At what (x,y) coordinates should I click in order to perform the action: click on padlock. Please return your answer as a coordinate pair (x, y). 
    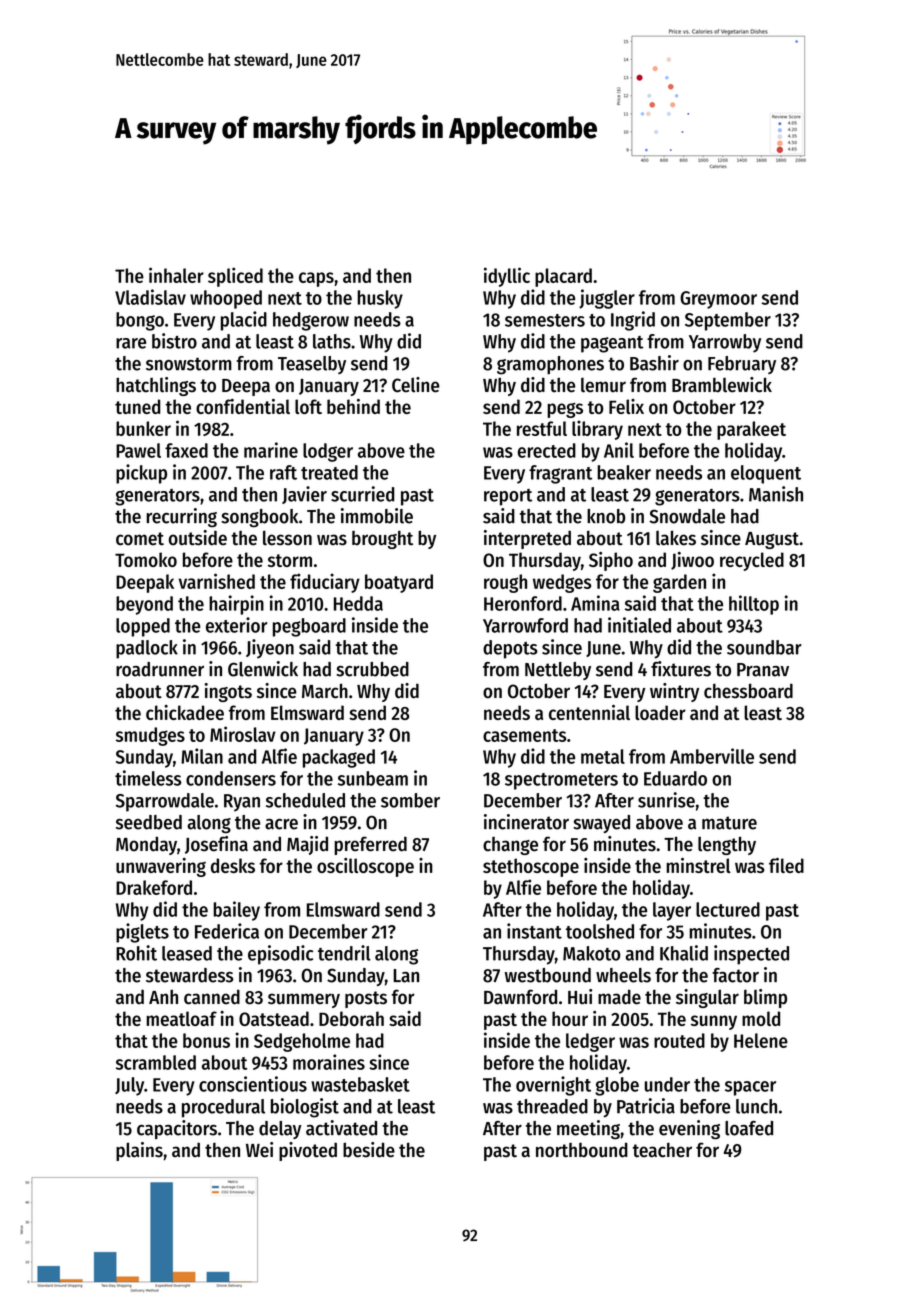
    Looking at the image, I should click on (147, 649).
